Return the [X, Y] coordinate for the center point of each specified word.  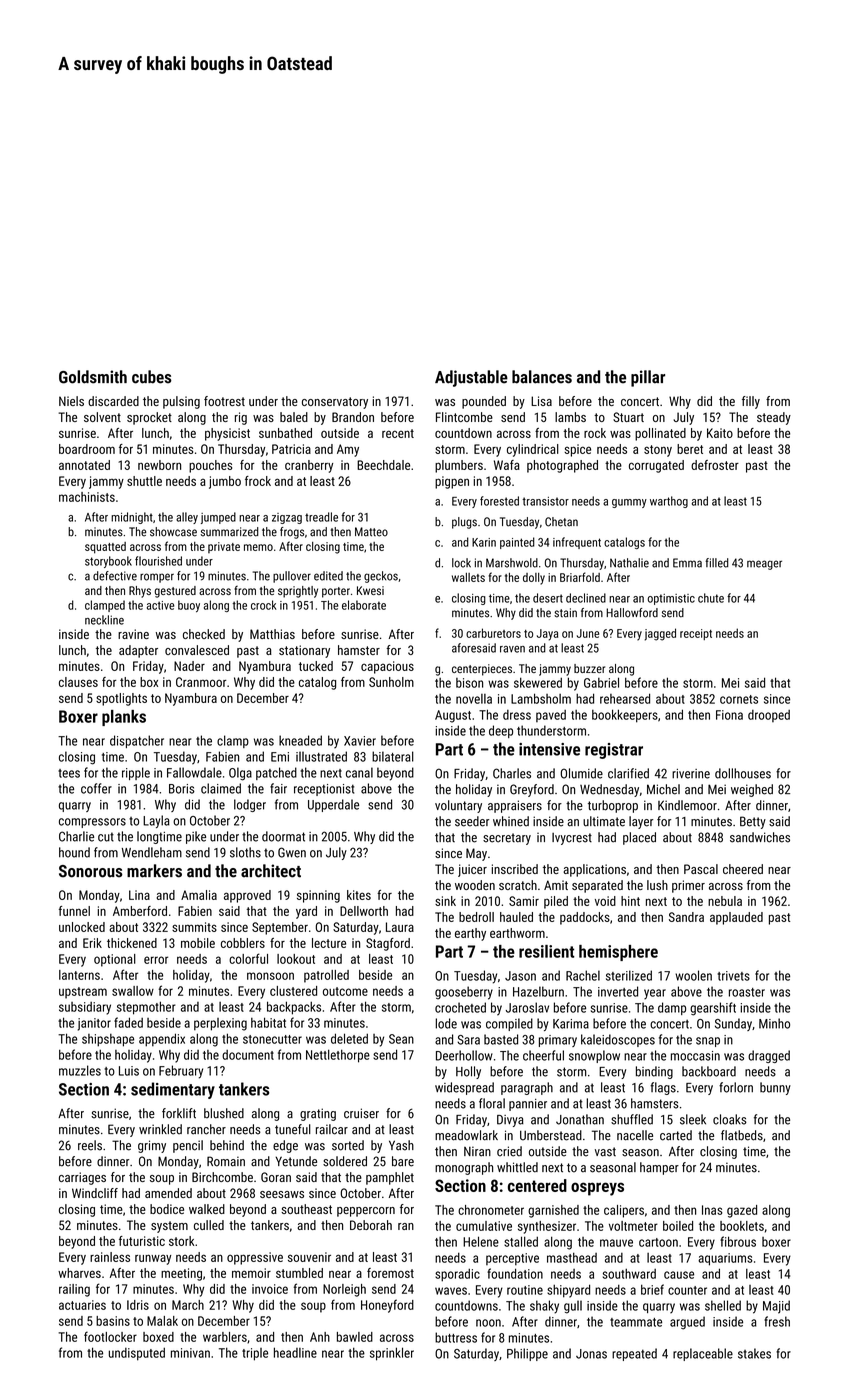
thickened [132, 943]
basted [501, 1039]
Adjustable [471, 378]
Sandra [686, 917]
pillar [648, 378]
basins [113, 1321]
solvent [102, 417]
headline [295, 1352]
